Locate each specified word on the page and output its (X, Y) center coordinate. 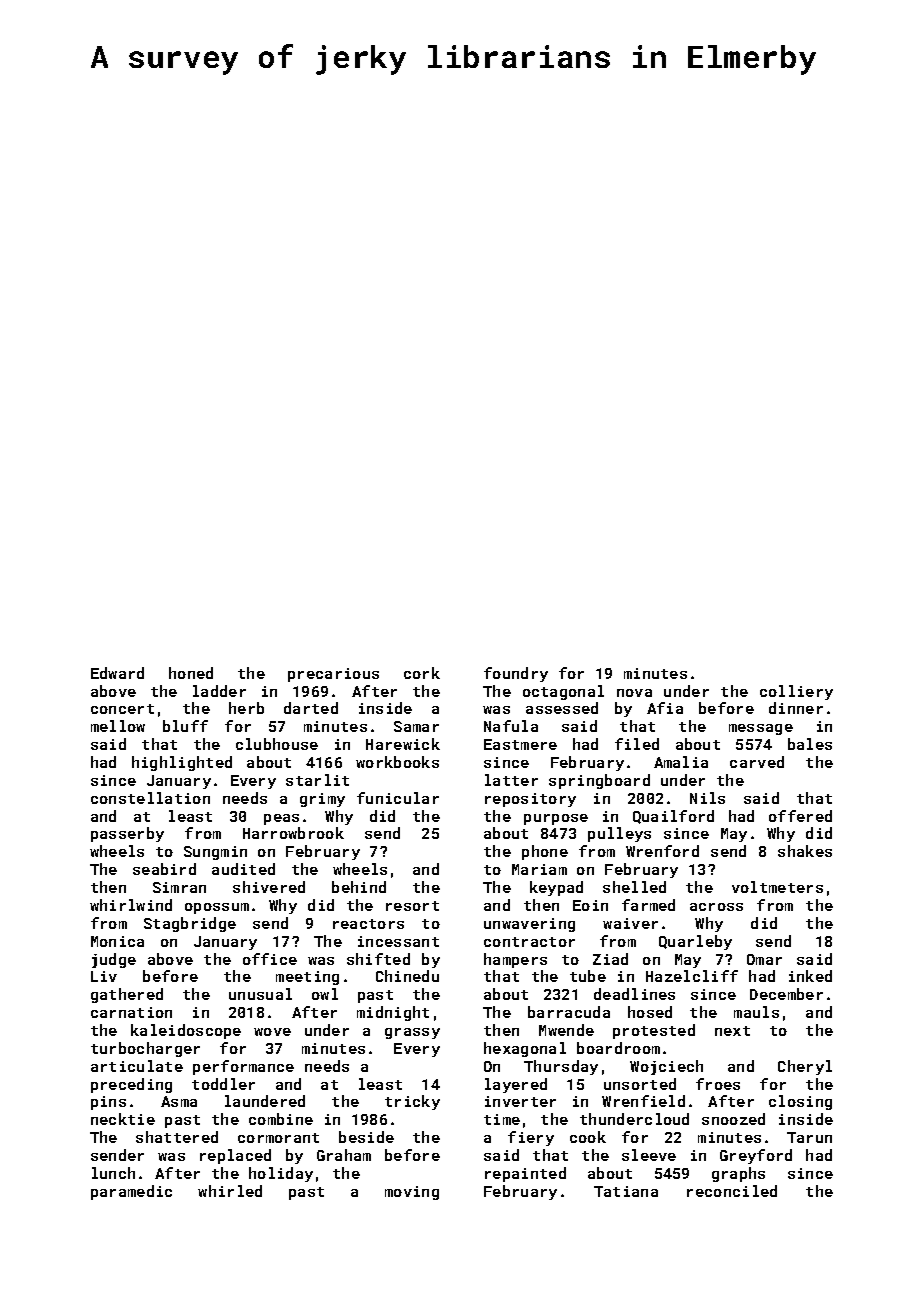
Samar (416, 726)
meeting (307, 978)
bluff (185, 726)
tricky (412, 1102)
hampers (515, 960)
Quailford (673, 817)
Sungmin (215, 853)
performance (243, 1067)
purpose (556, 819)
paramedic (131, 1192)
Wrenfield (643, 1101)
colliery (796, 692)
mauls (756, 1012)
